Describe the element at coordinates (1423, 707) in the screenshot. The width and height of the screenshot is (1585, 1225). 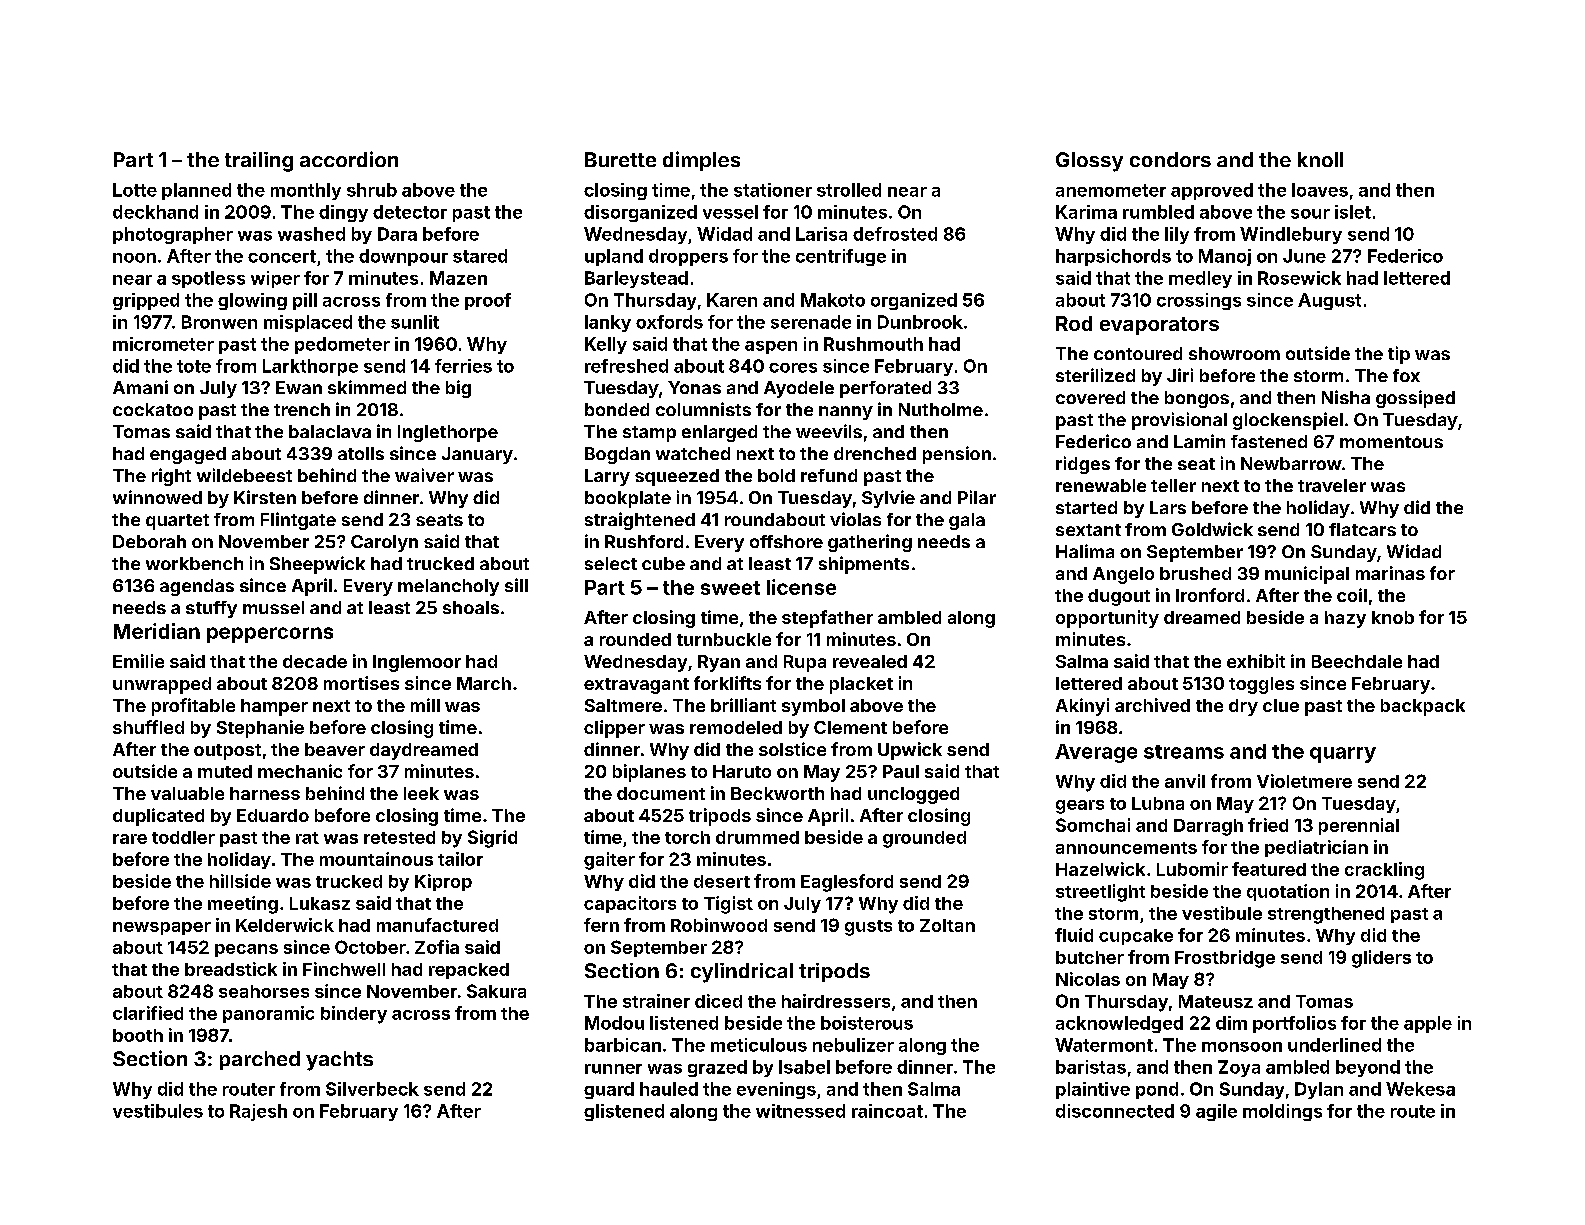
I see `backpack` at that location.
